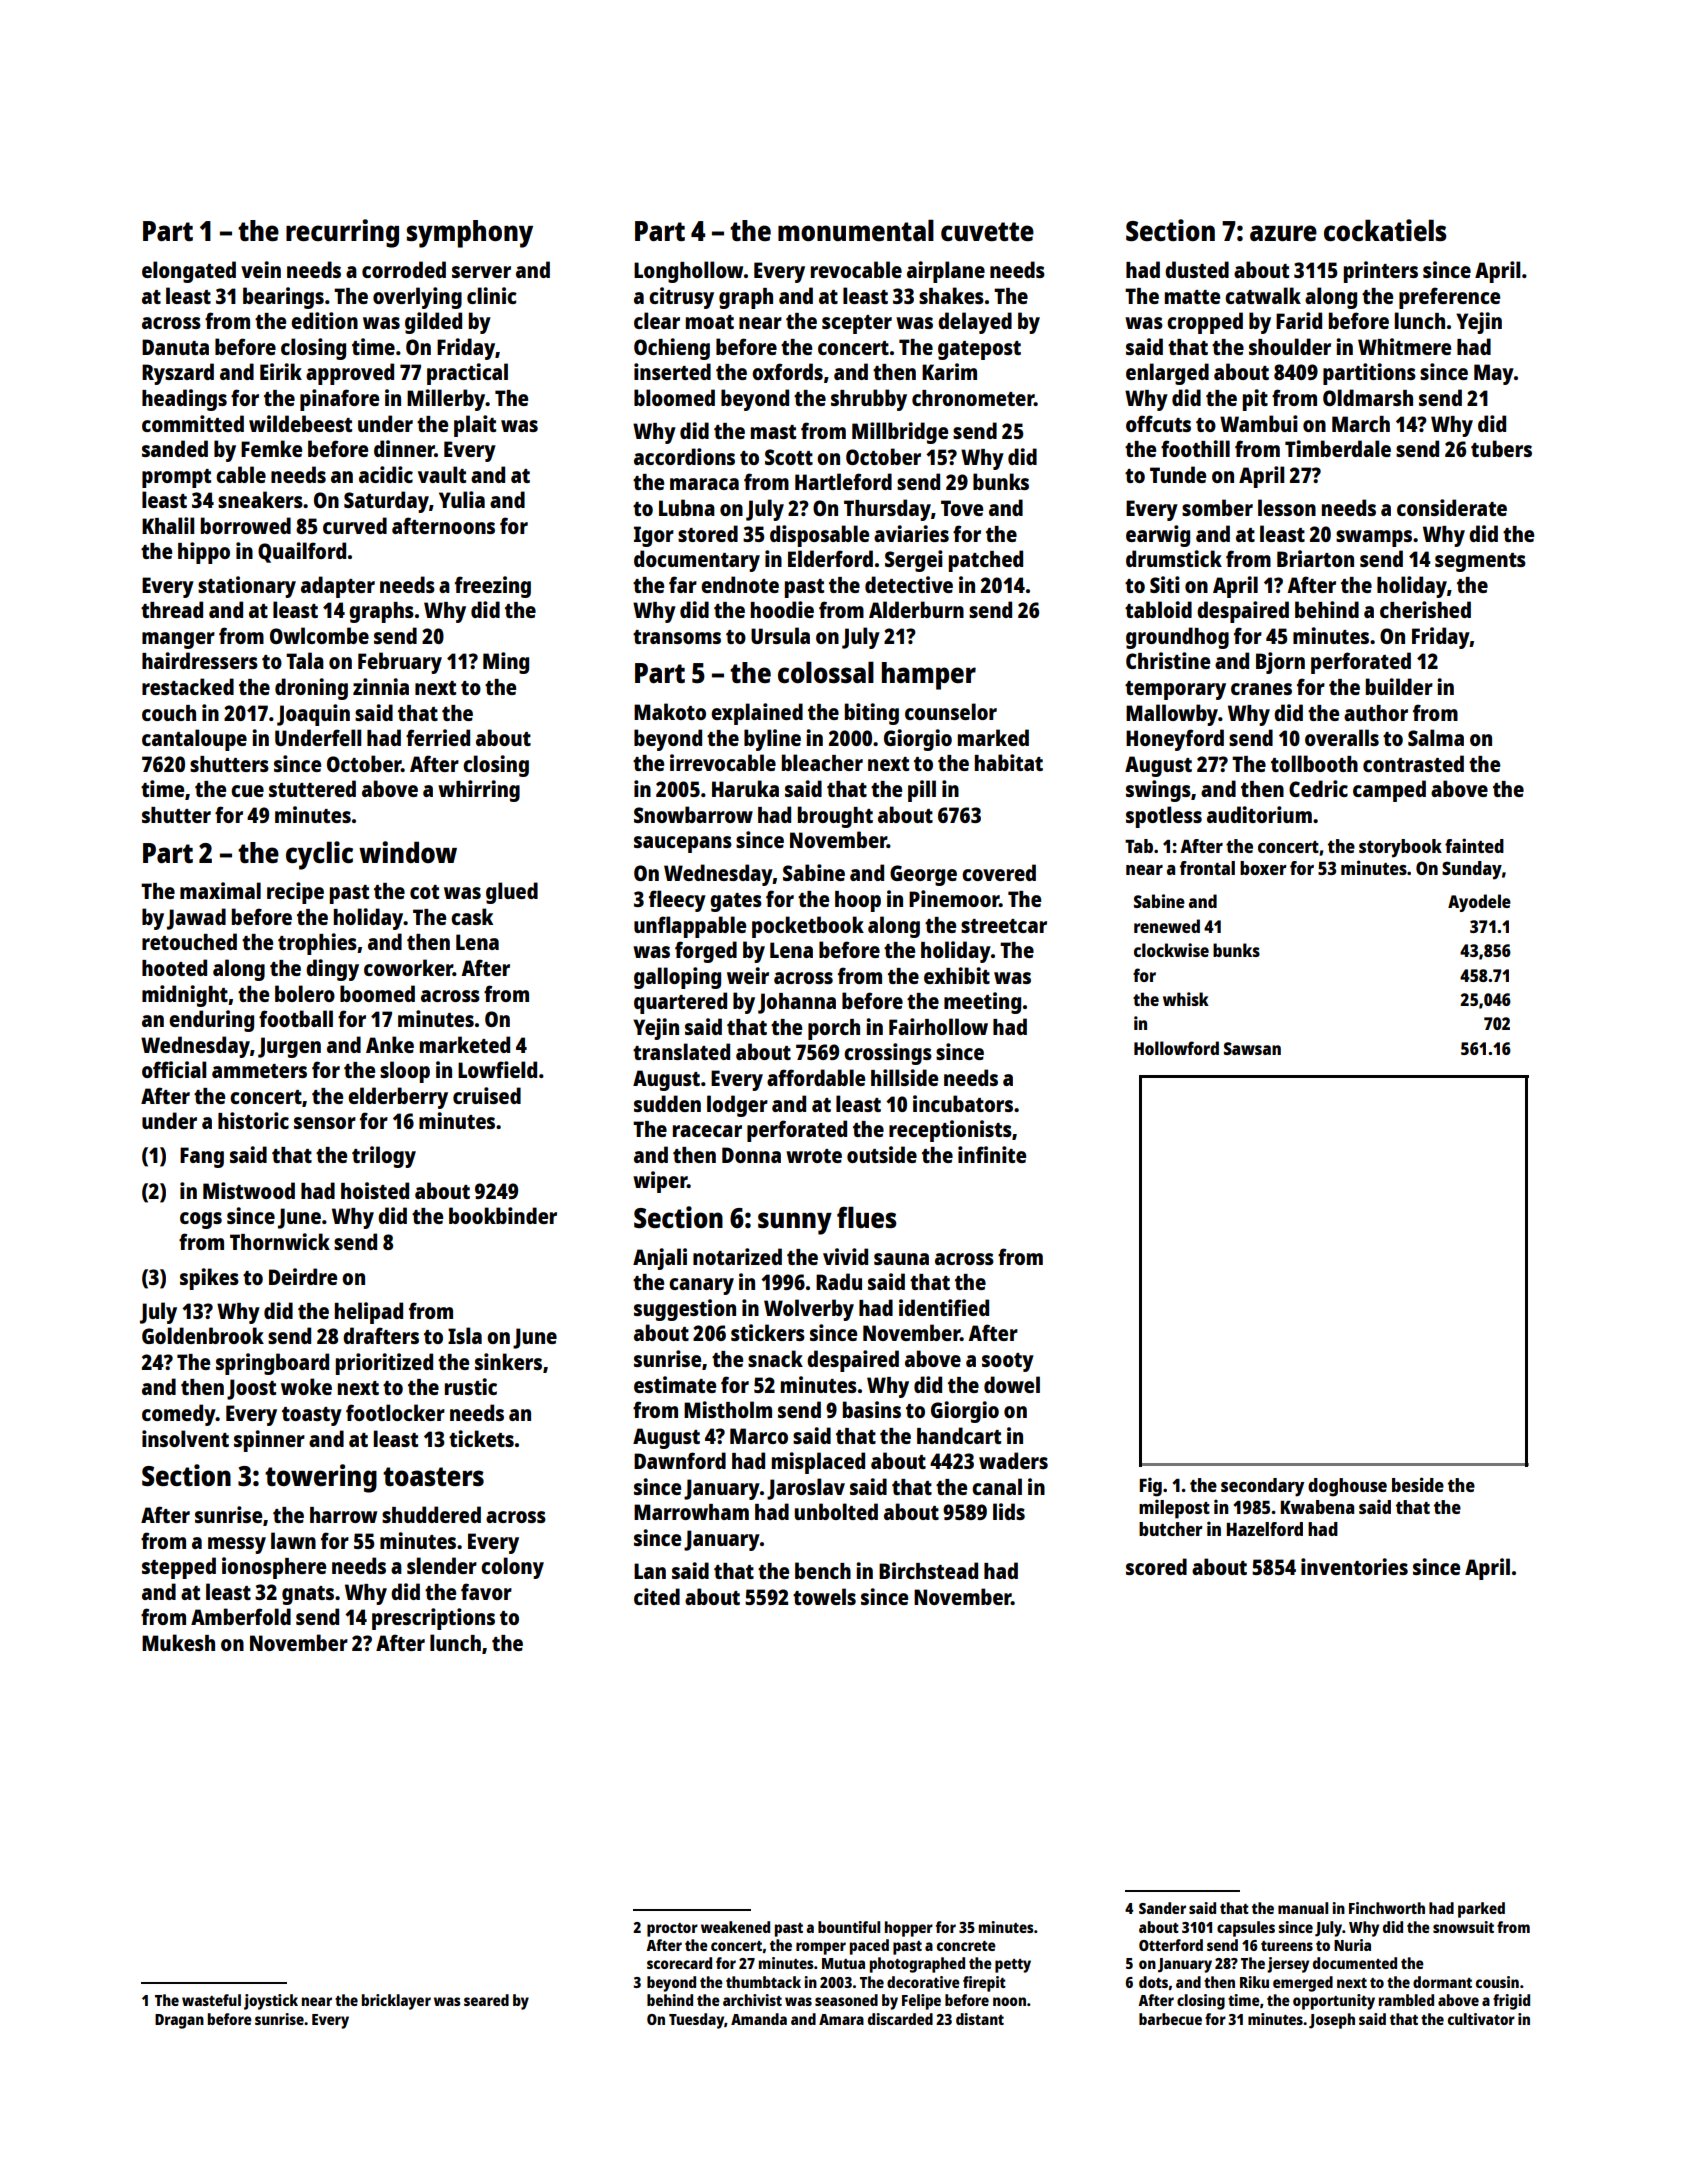 The image size is (1683, 2178). What do you see at coordinates (306, 1386) in the page?
I see `woke` at bounding box center [306, 1386].
